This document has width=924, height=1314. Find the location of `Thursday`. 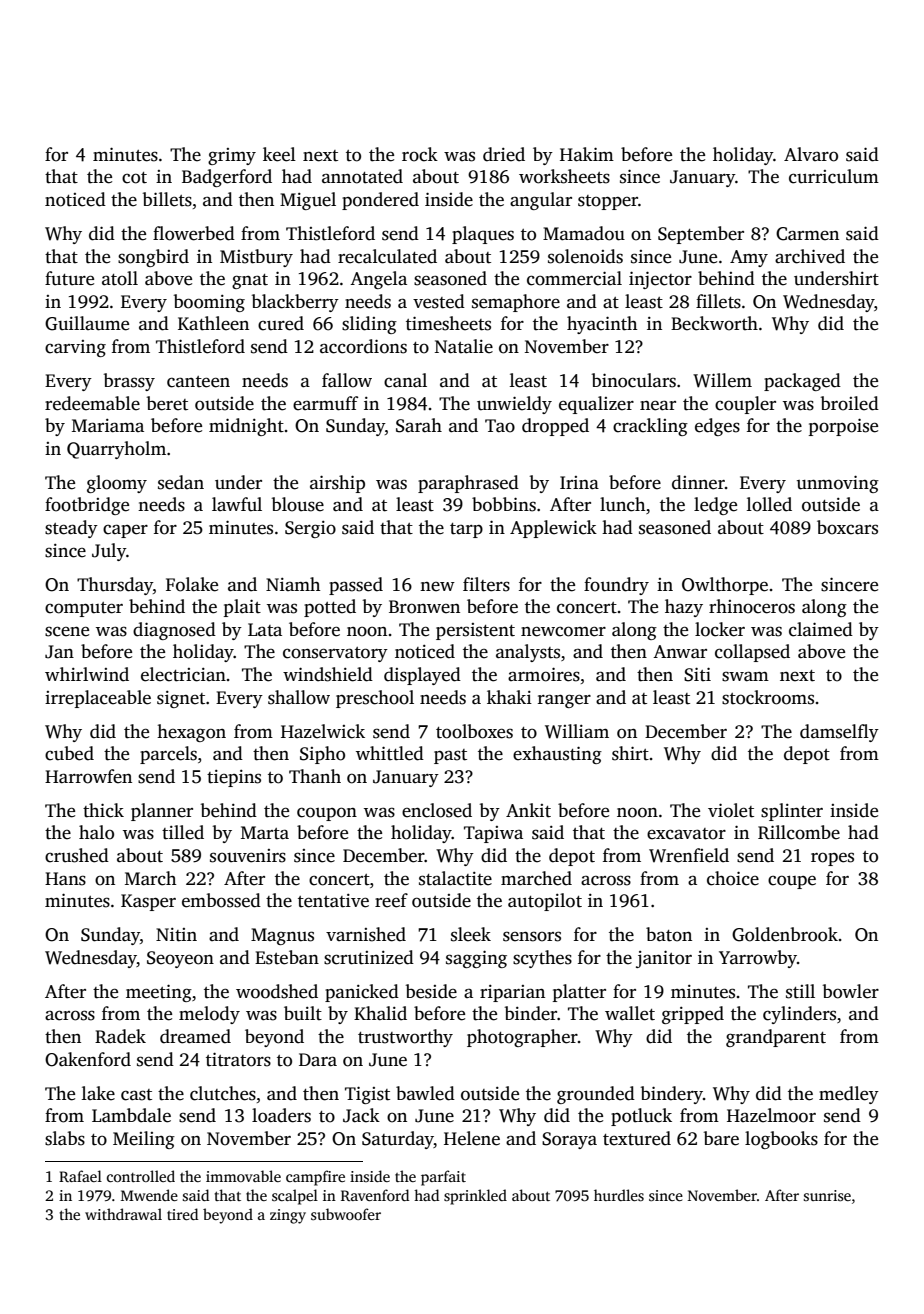

Thursday is located at coordinates (115, 586).
